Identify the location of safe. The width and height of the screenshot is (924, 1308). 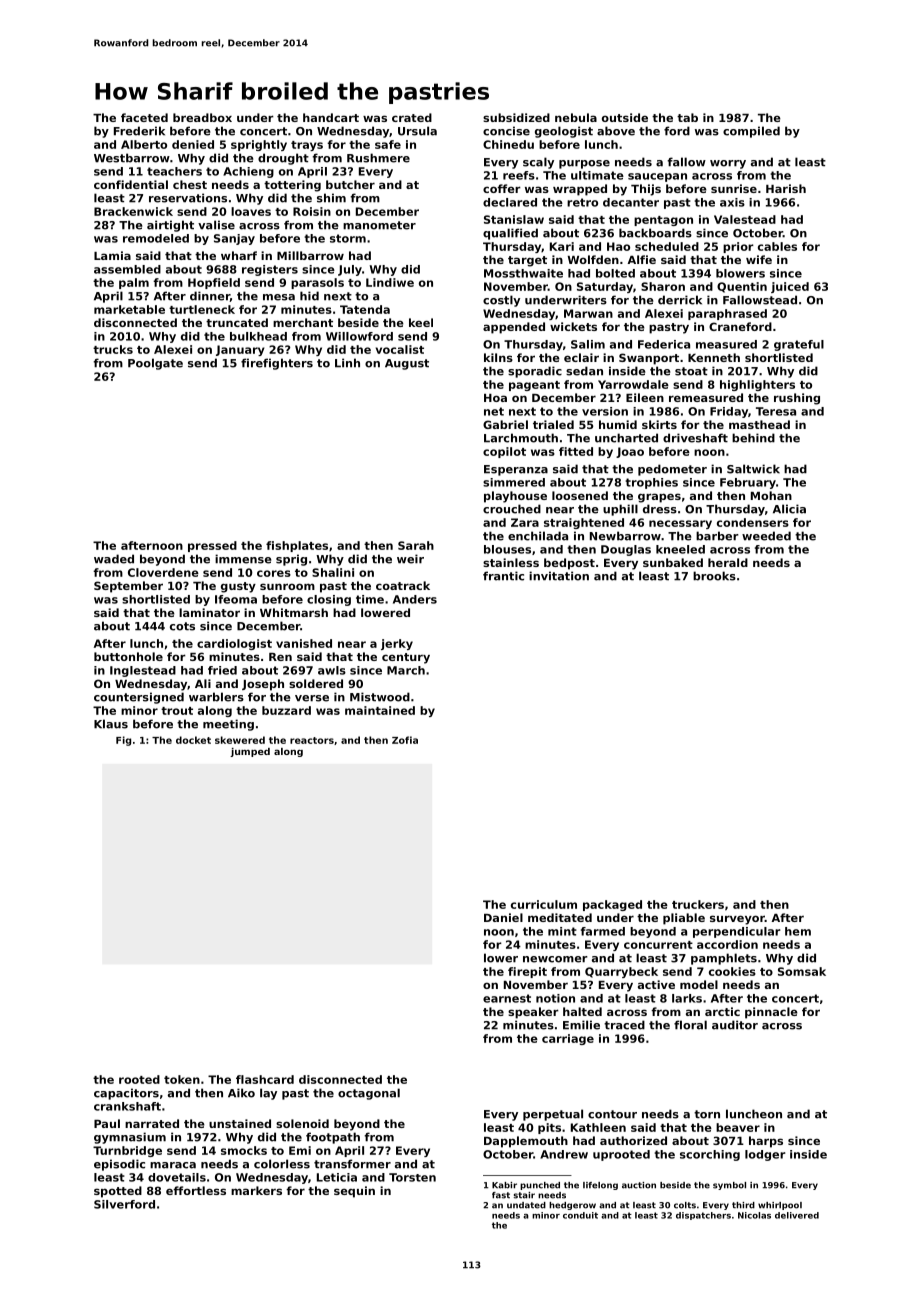
(388, 144).
